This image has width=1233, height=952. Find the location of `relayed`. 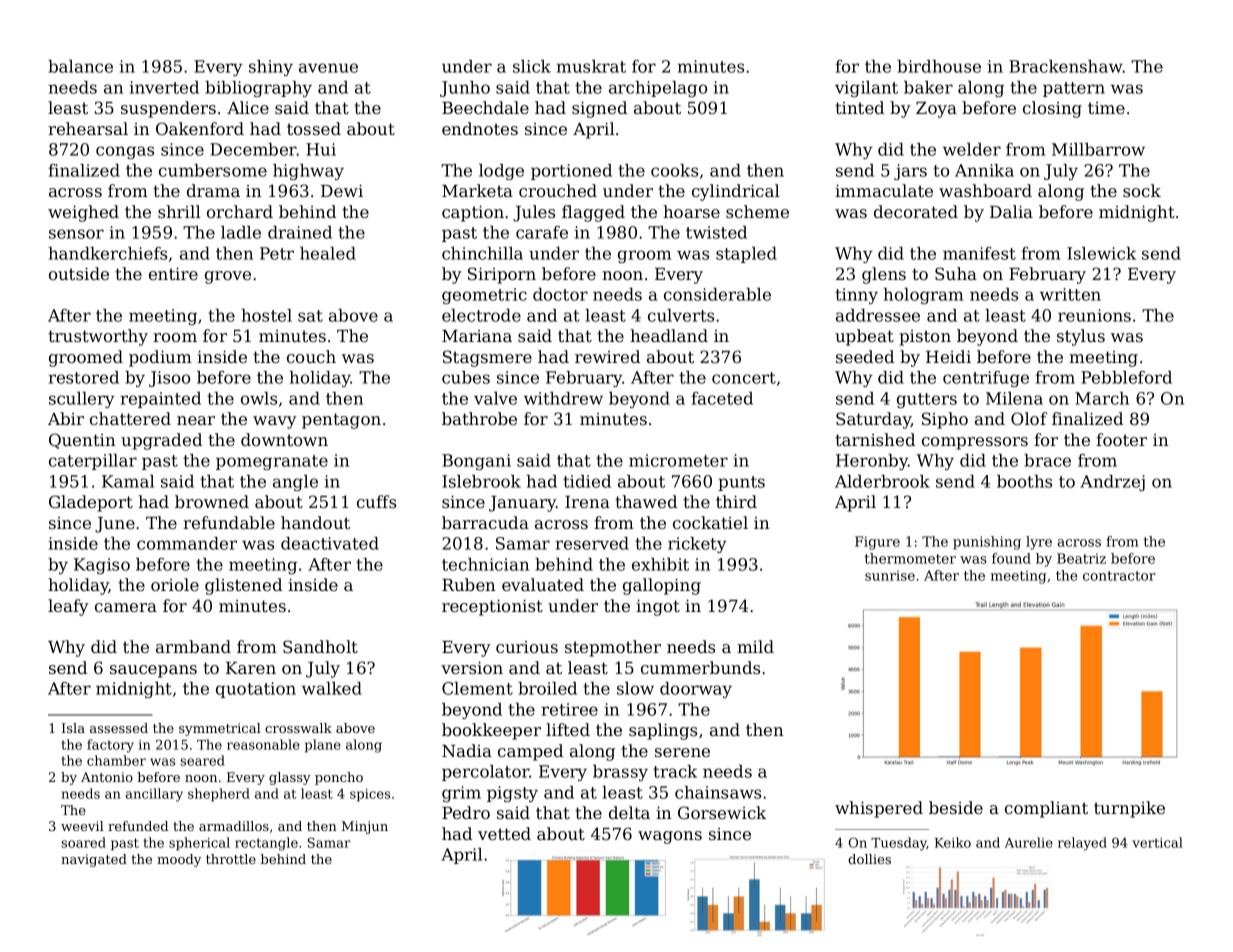

relayed is located at coordinates (1082, 844).
